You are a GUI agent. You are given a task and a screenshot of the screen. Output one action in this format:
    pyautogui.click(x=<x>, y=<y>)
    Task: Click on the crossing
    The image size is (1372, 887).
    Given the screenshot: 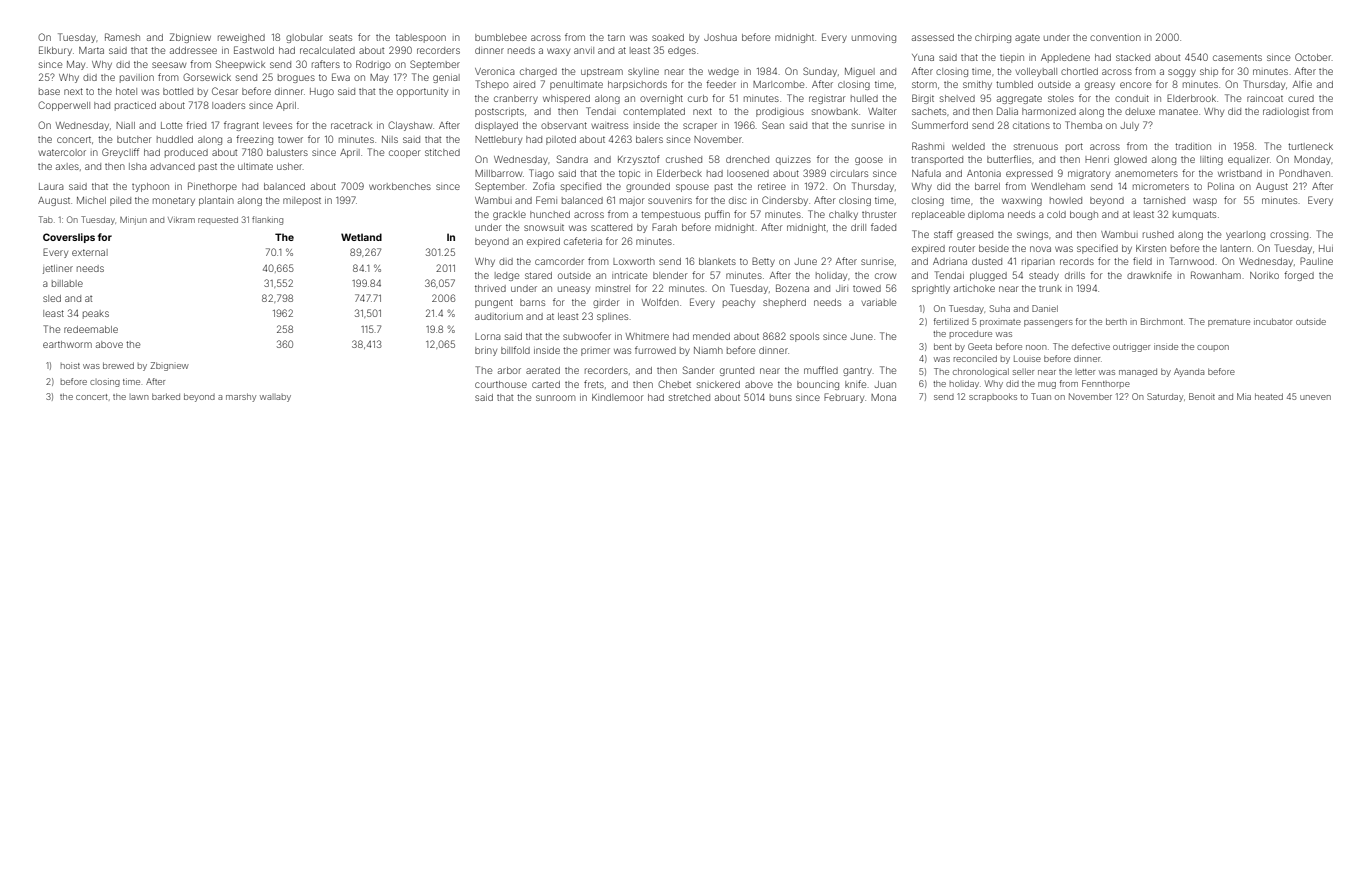 What is the action you would take?
    pyautogui.click(x=1289, y=236)
